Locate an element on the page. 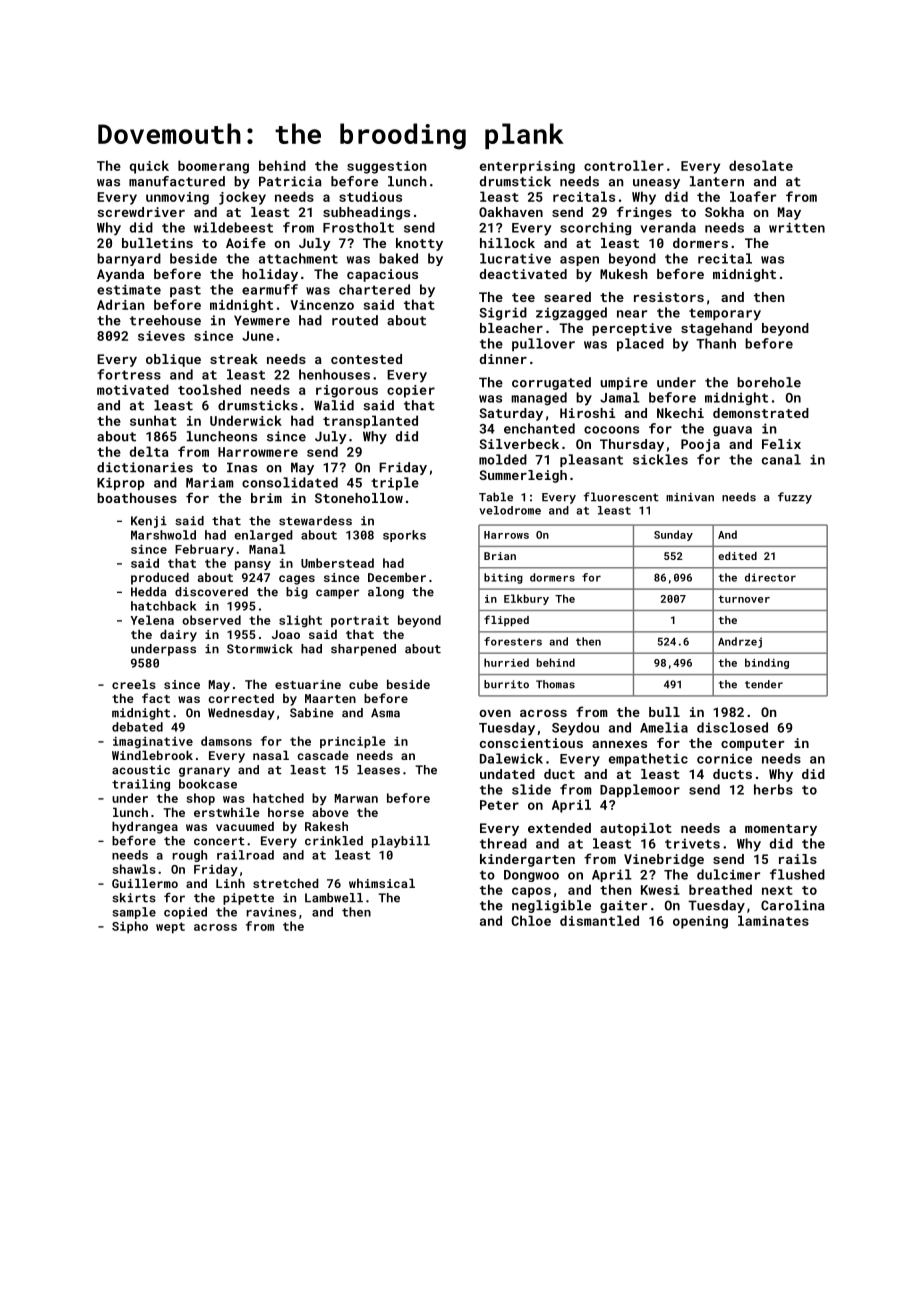 The height and width of the image is (1314, 924). boomerang is located at coordinates (213, 167).
